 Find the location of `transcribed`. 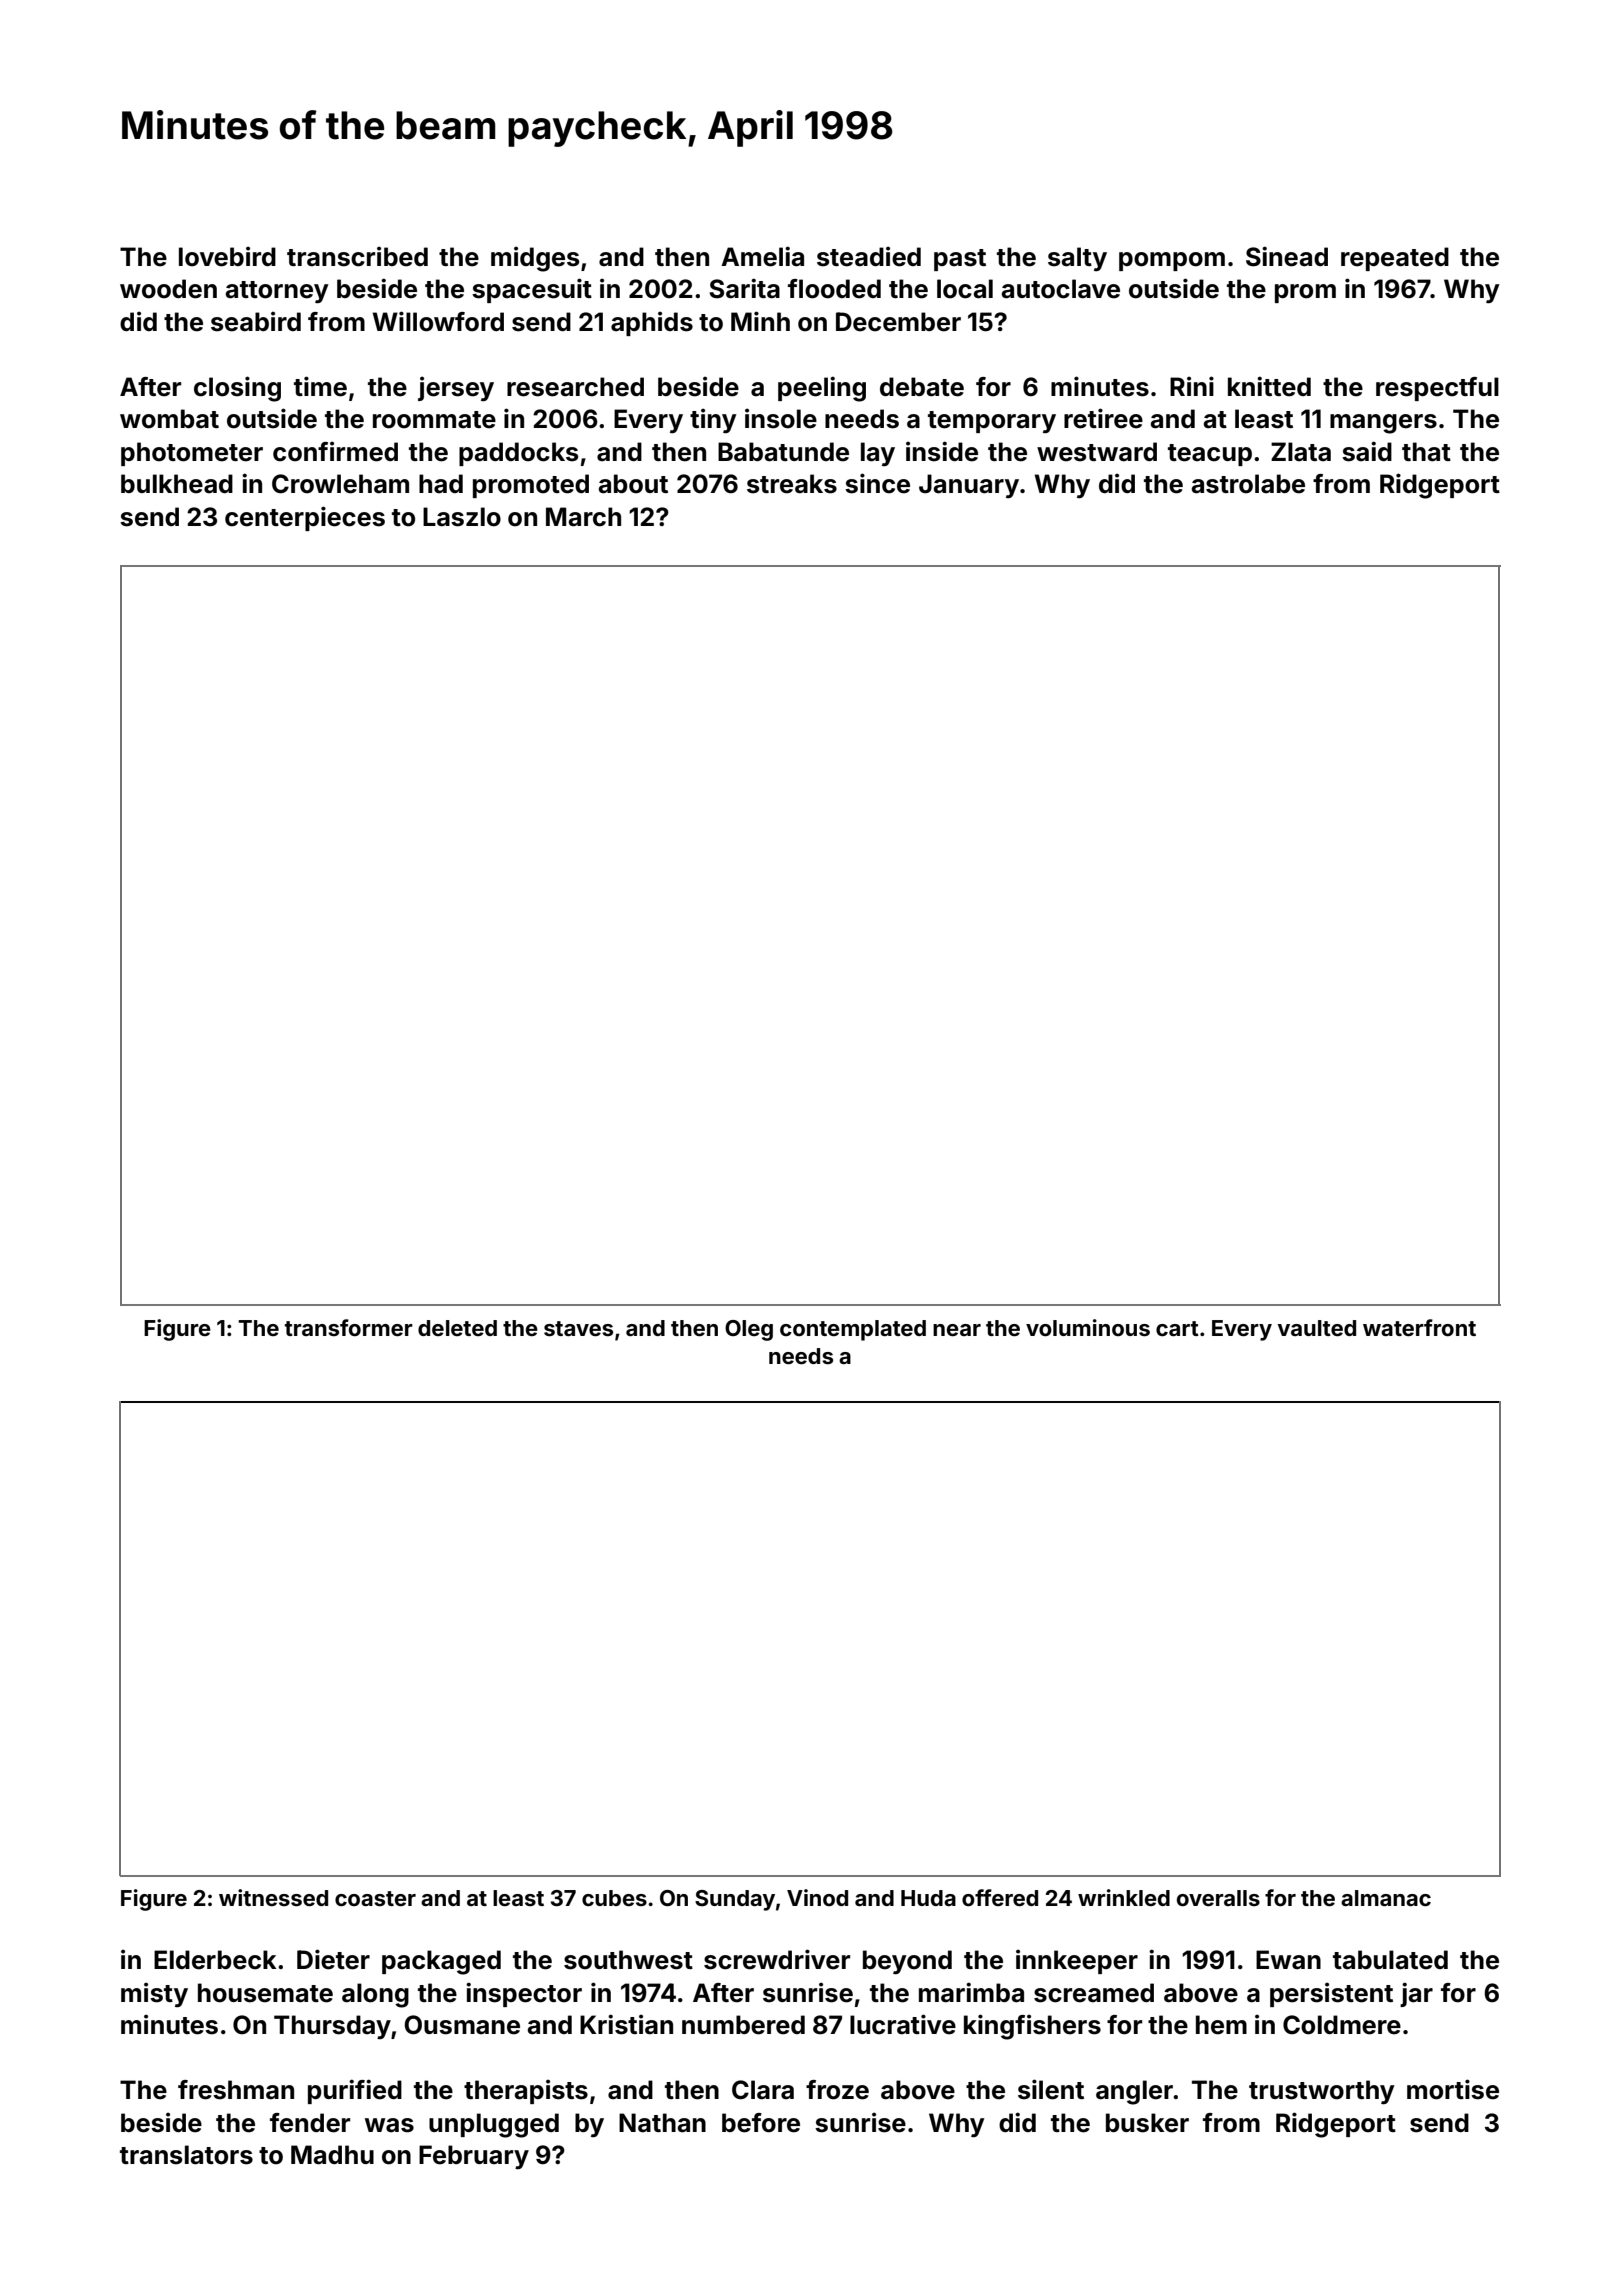

transcribed is located at coordinates (357, 256).
